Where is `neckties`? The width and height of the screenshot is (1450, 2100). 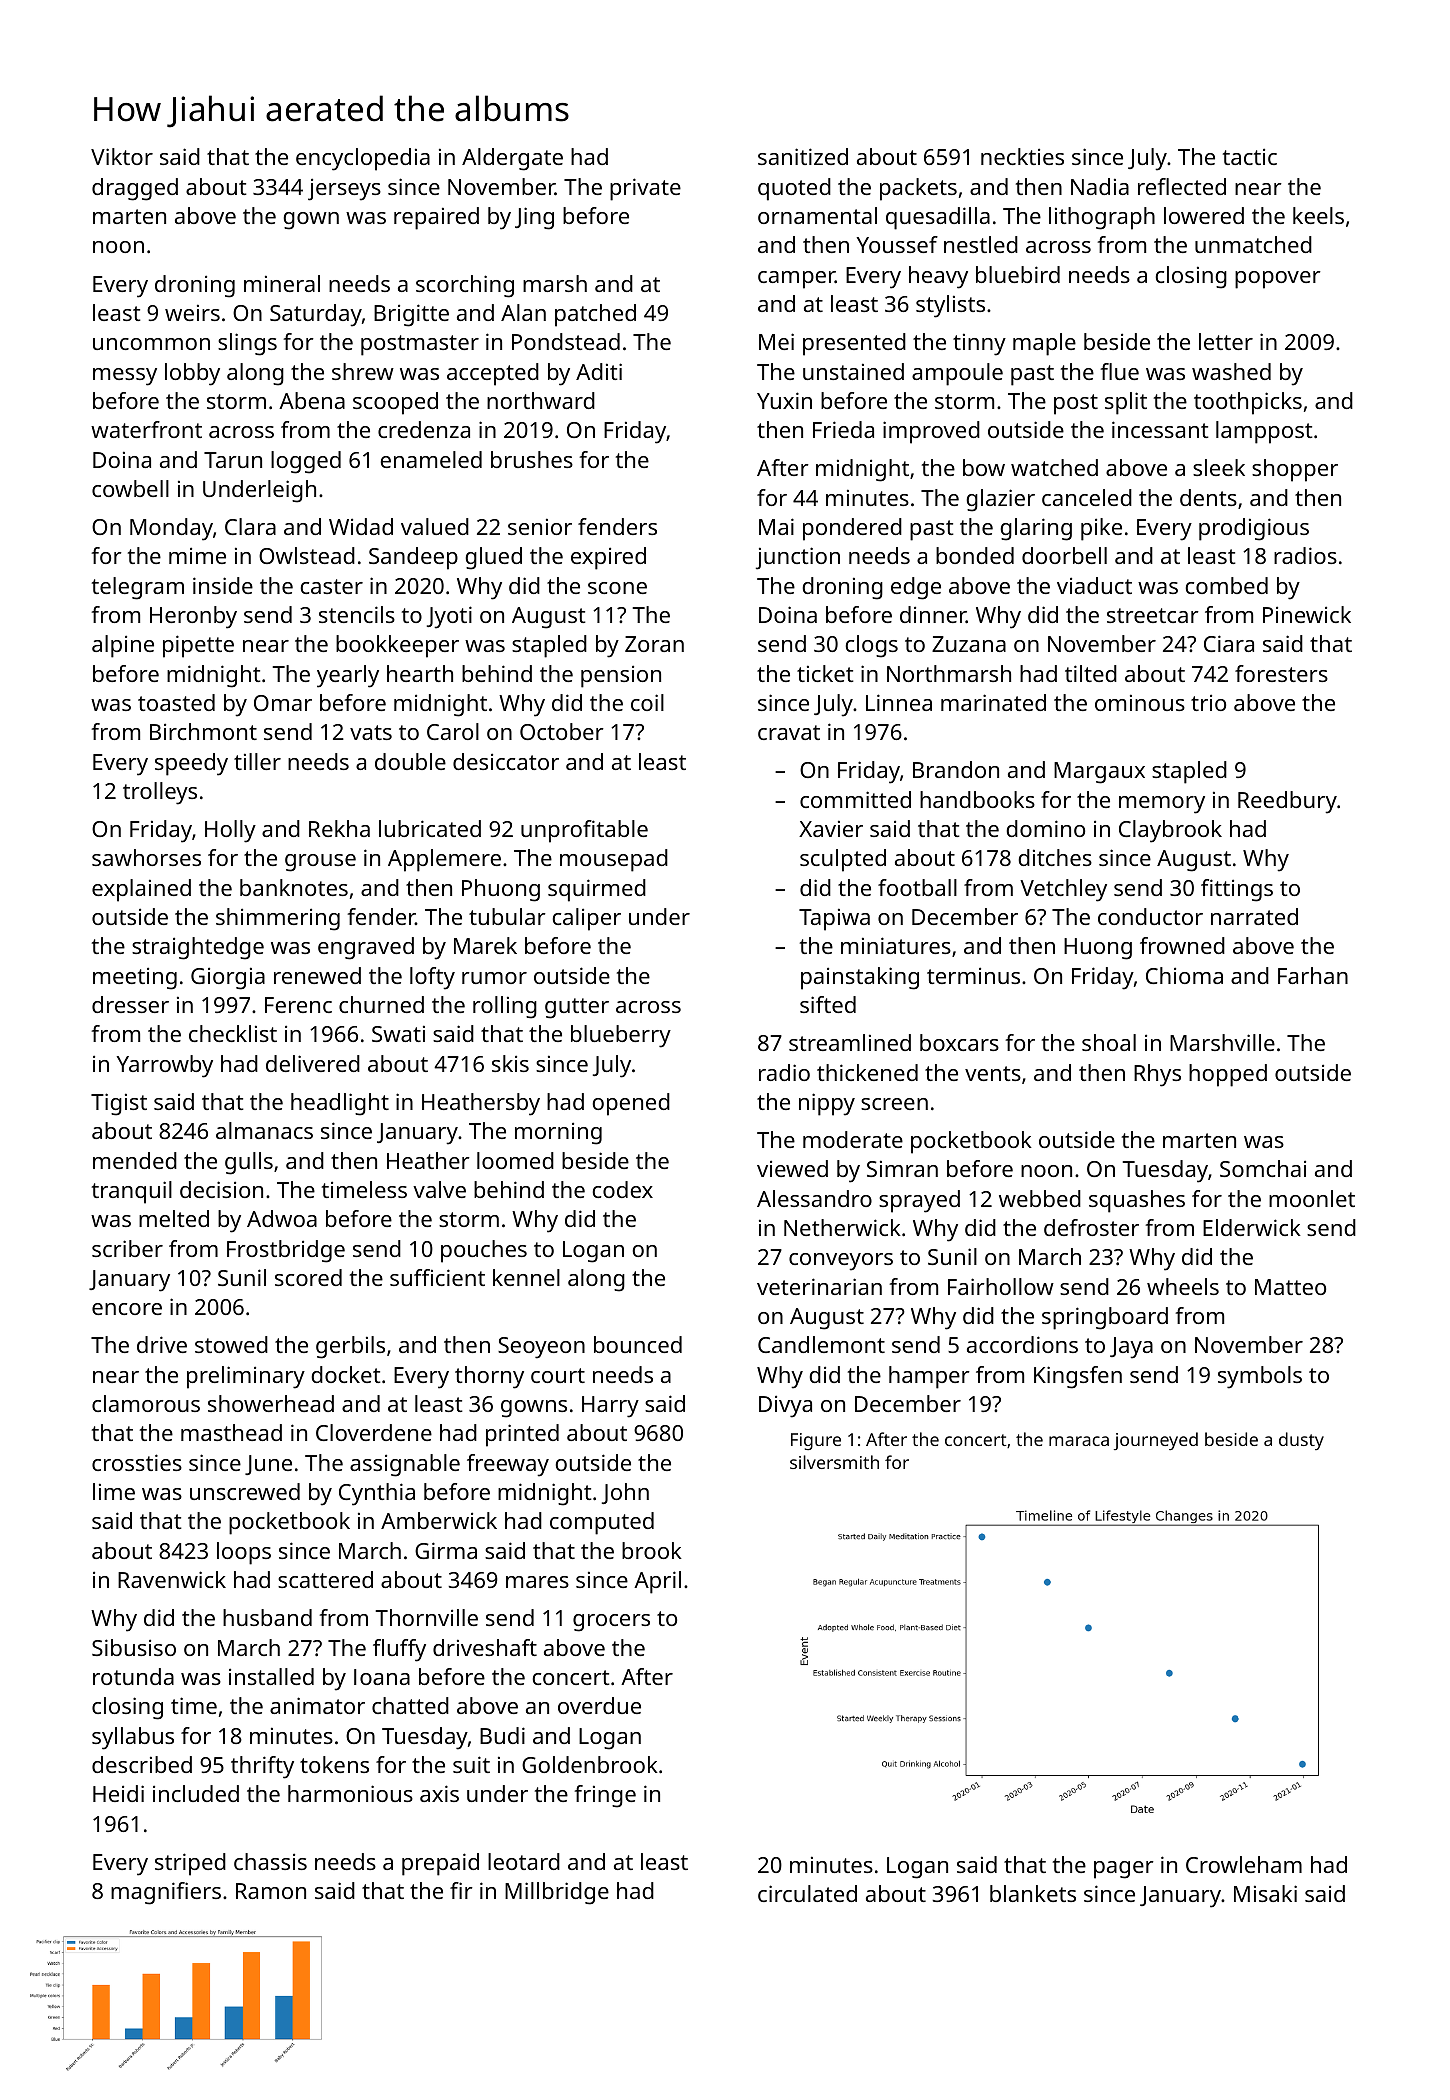 neckties is located at coordinates (1022, 156).
